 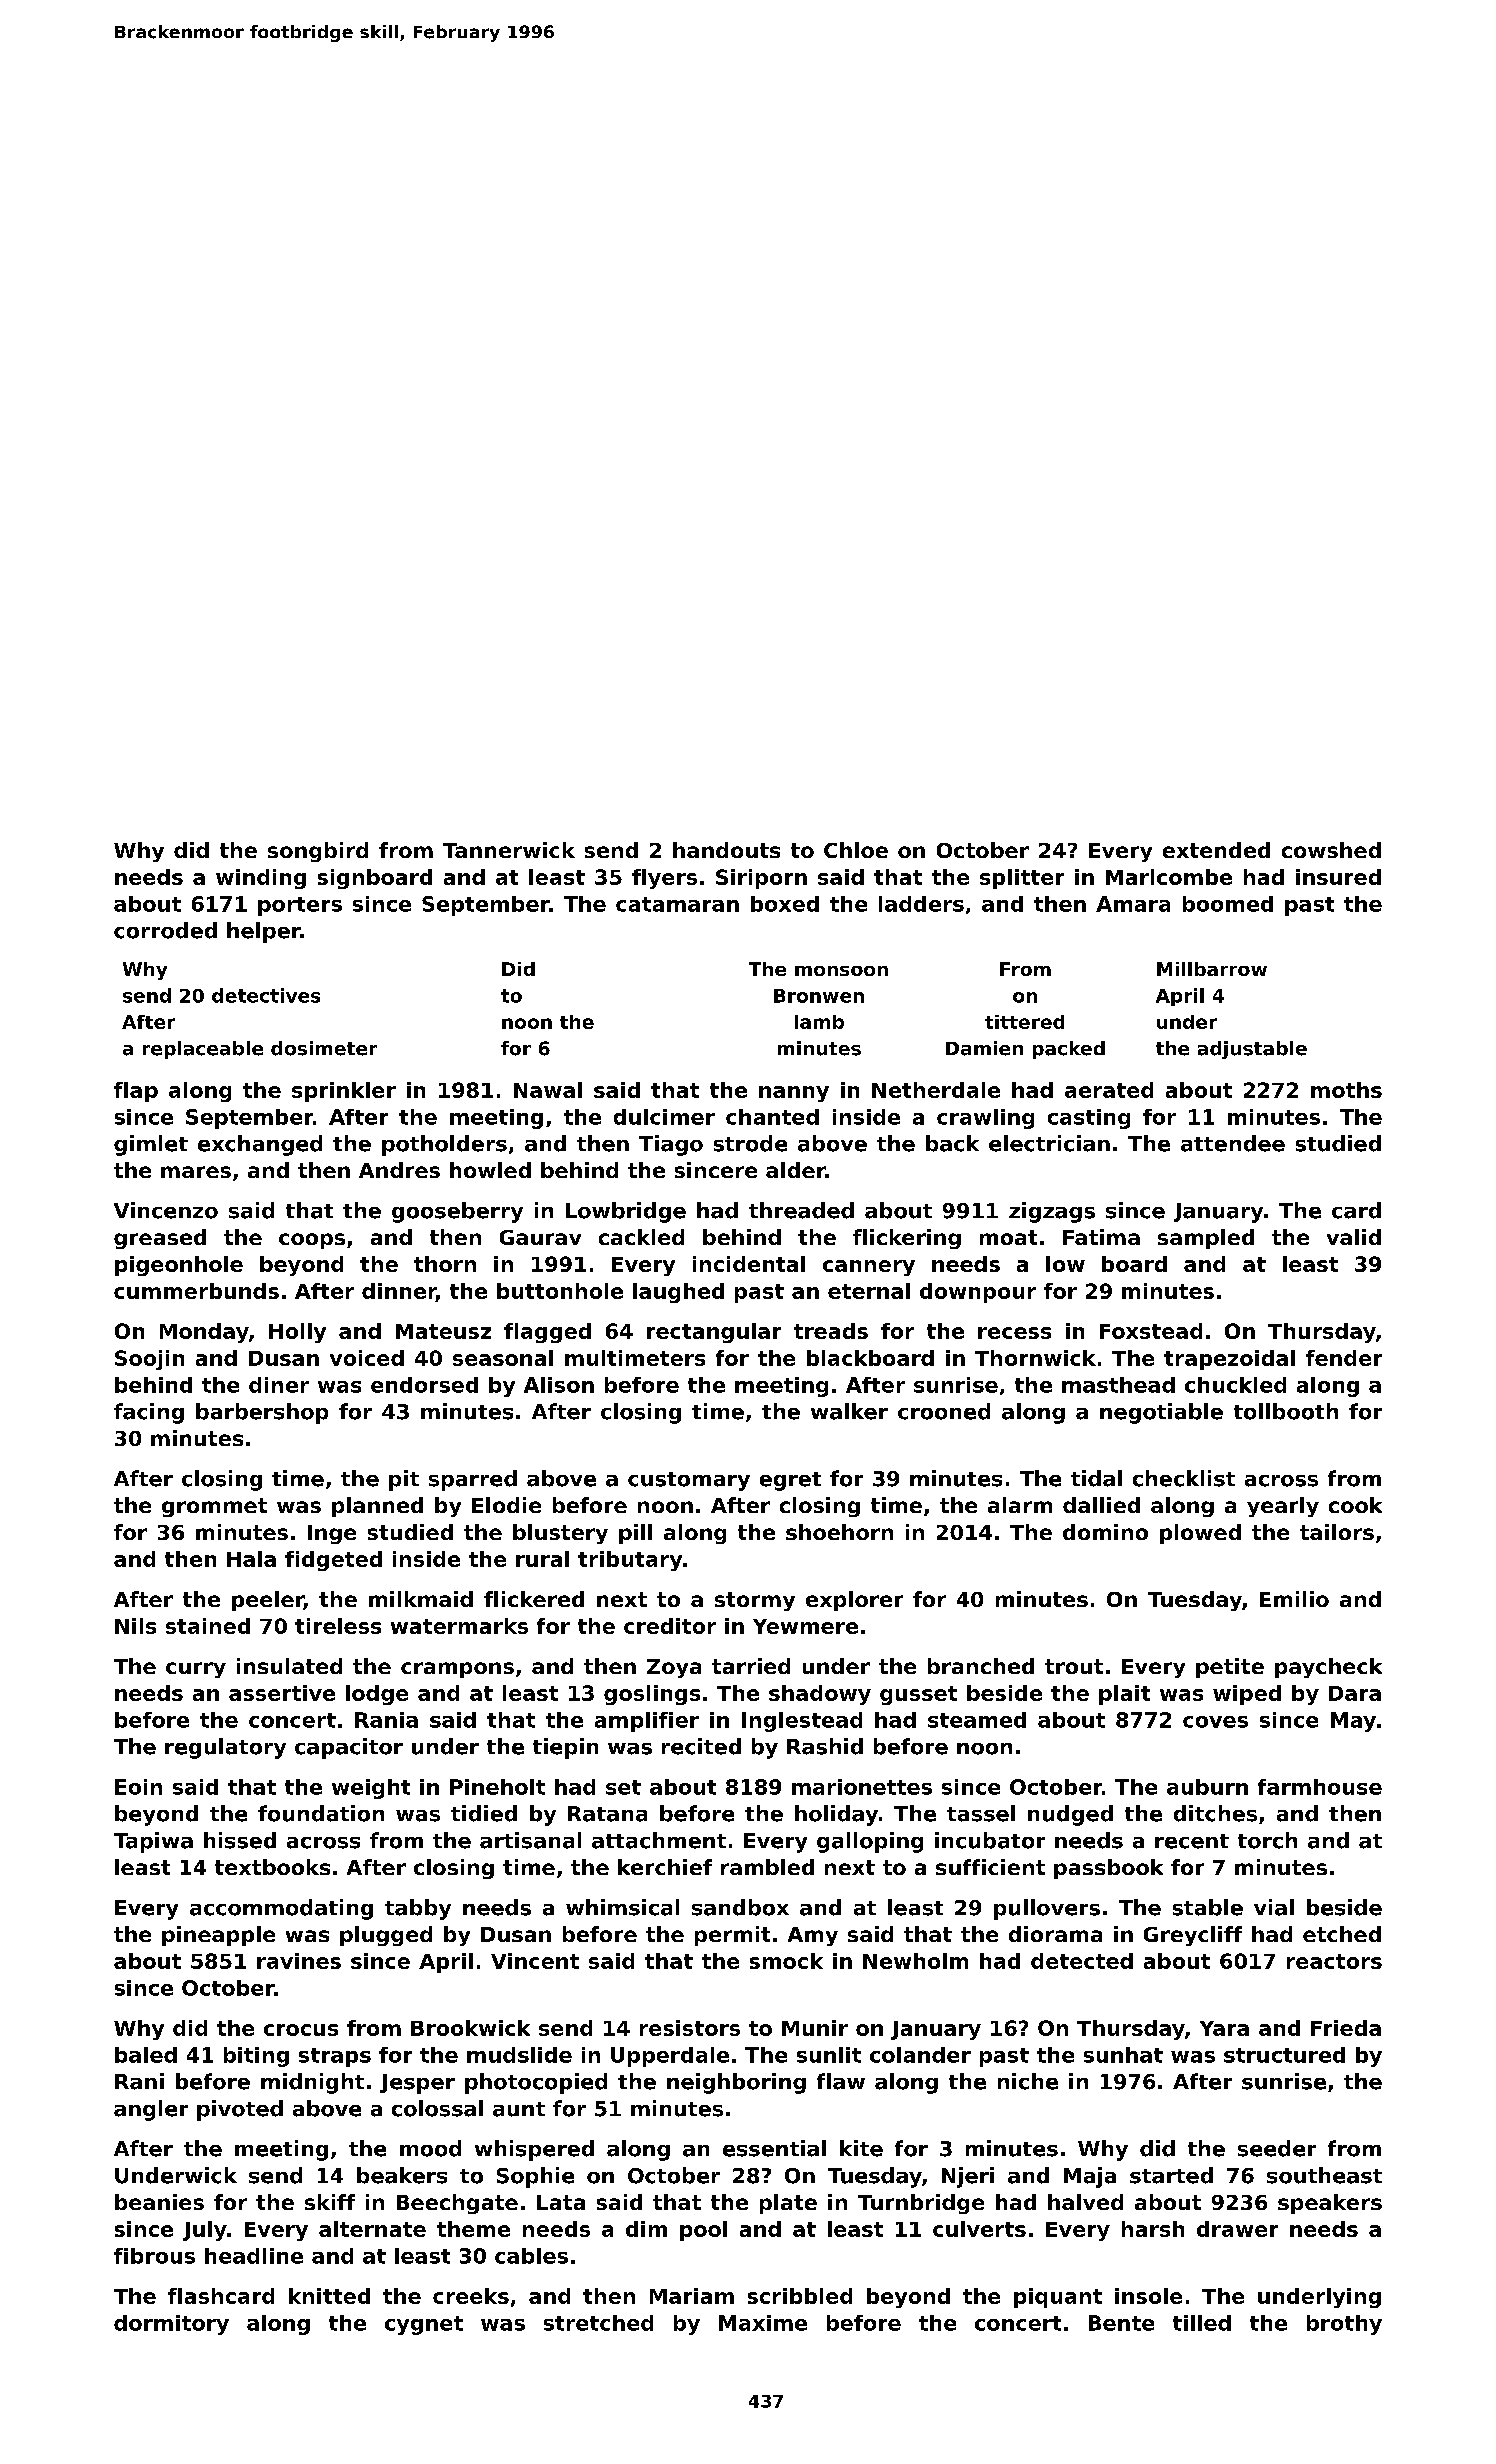 I want to click on petite, so click(x=1230, y=1668).
